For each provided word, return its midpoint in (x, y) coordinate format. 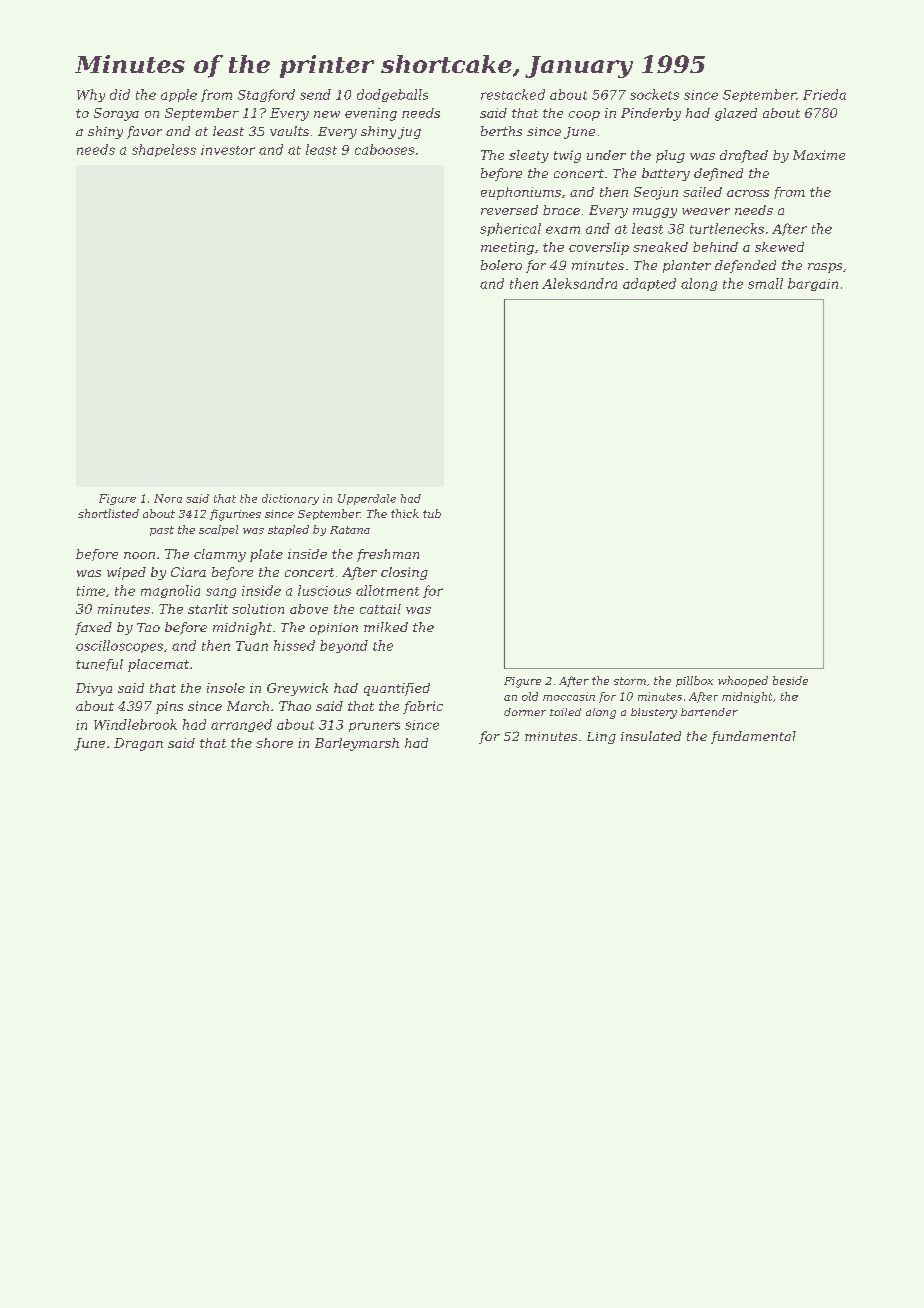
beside (790, 680)
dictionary (290, 499)
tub (432, 513)
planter (687, 266)
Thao (295, 706)
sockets (654, 94)
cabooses (384, 149)
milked (386, 627)
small (765, 283)
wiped (126, 573)
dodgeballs (392, 95)
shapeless (164, 150)
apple (179, 95)
